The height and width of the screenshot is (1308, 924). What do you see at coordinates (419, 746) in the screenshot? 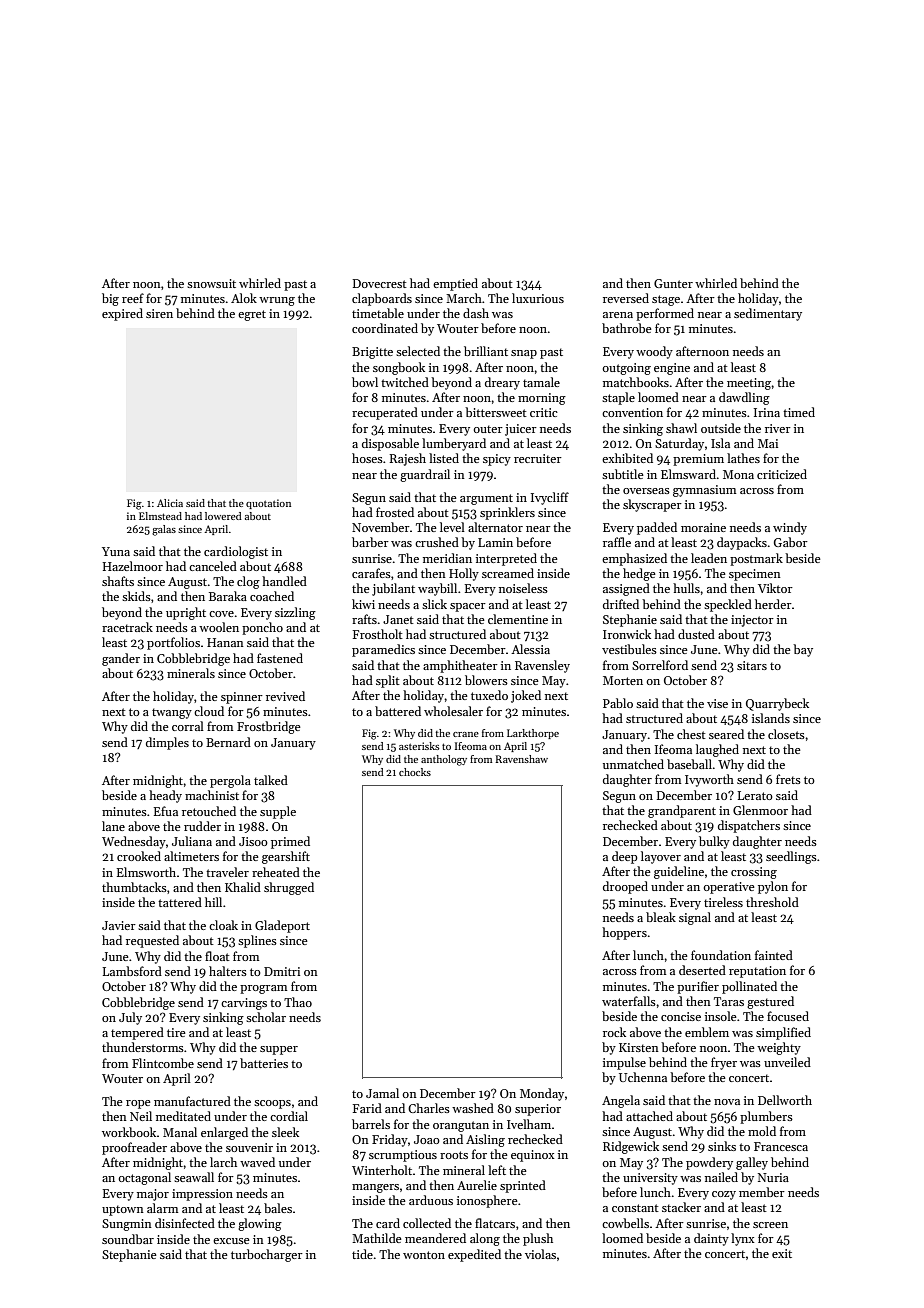
I see `asterisks` at bounding box center [419, 746].
